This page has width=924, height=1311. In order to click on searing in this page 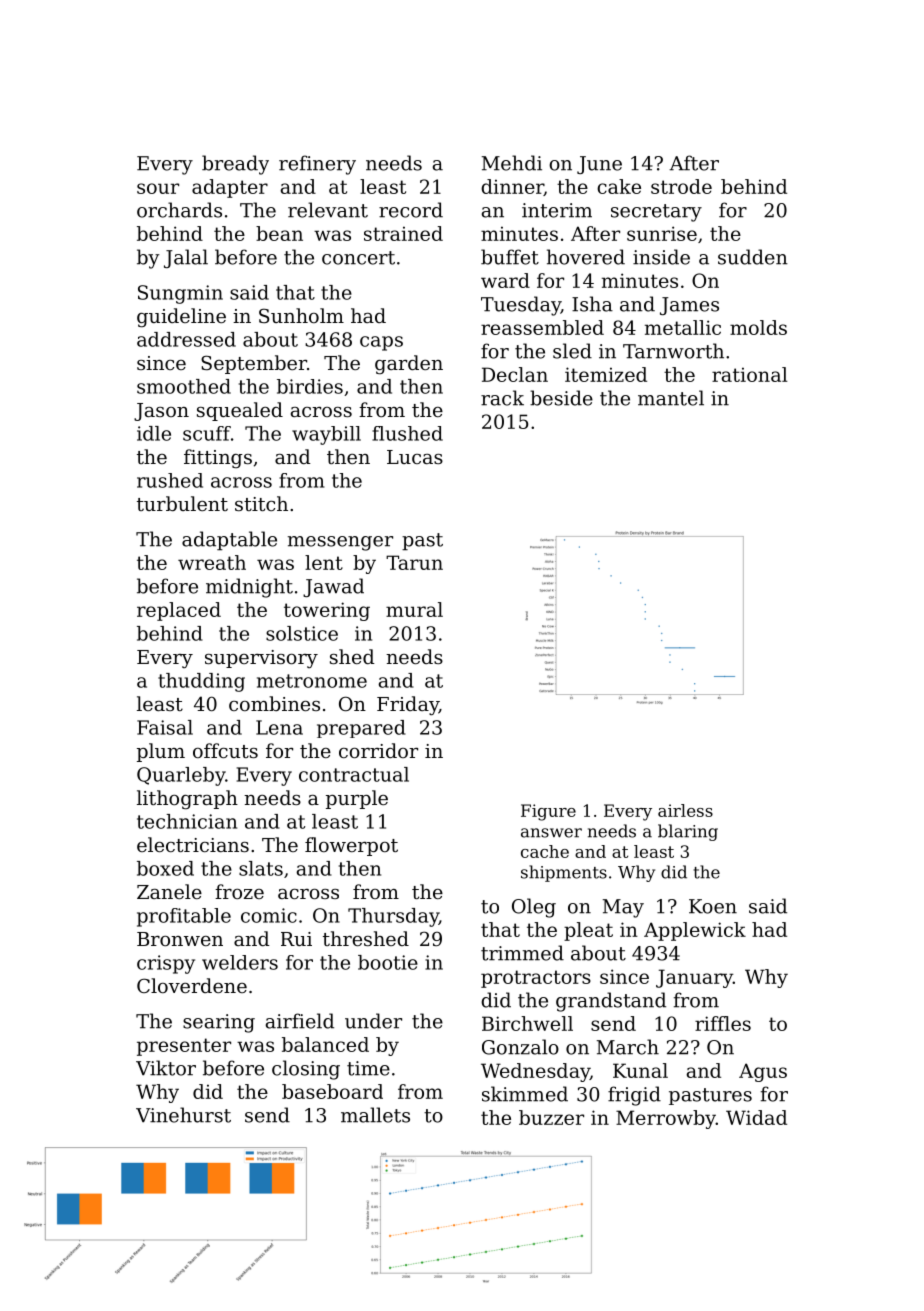, I will do `click(219, 1023)`.
